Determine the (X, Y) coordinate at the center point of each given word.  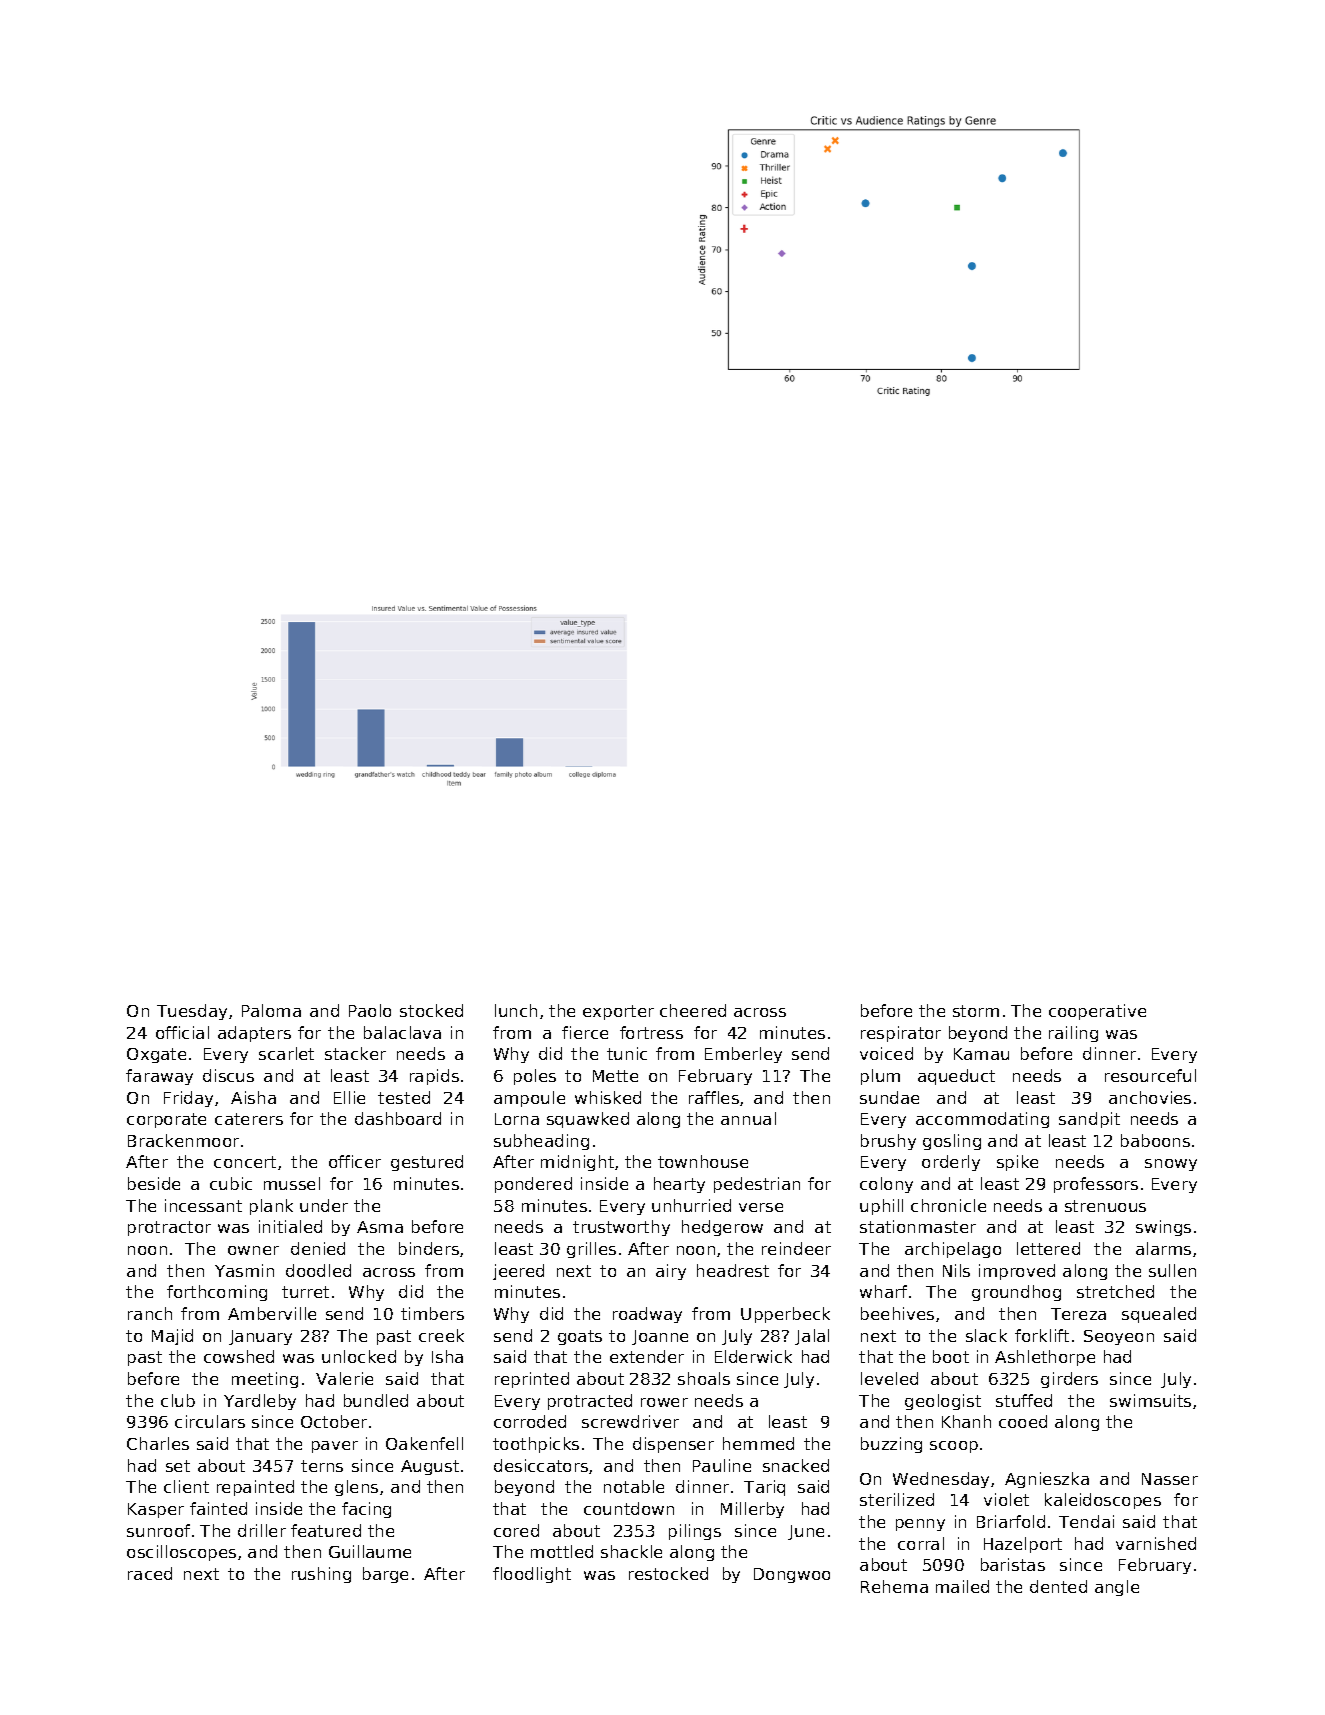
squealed (1159, 1315)
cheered (693, 1010)
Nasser (1170, 1479)
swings (1163, 1228)
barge (385, 1575)
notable (634, 1486)
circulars (210, 1421)
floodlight (532, 1575)
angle (1117, 1588)
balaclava (402, 1032)
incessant (203, 1205)
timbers (432, 1313)
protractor (169, 1228)
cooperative (1097, 1012)
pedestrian (757, 1185)
